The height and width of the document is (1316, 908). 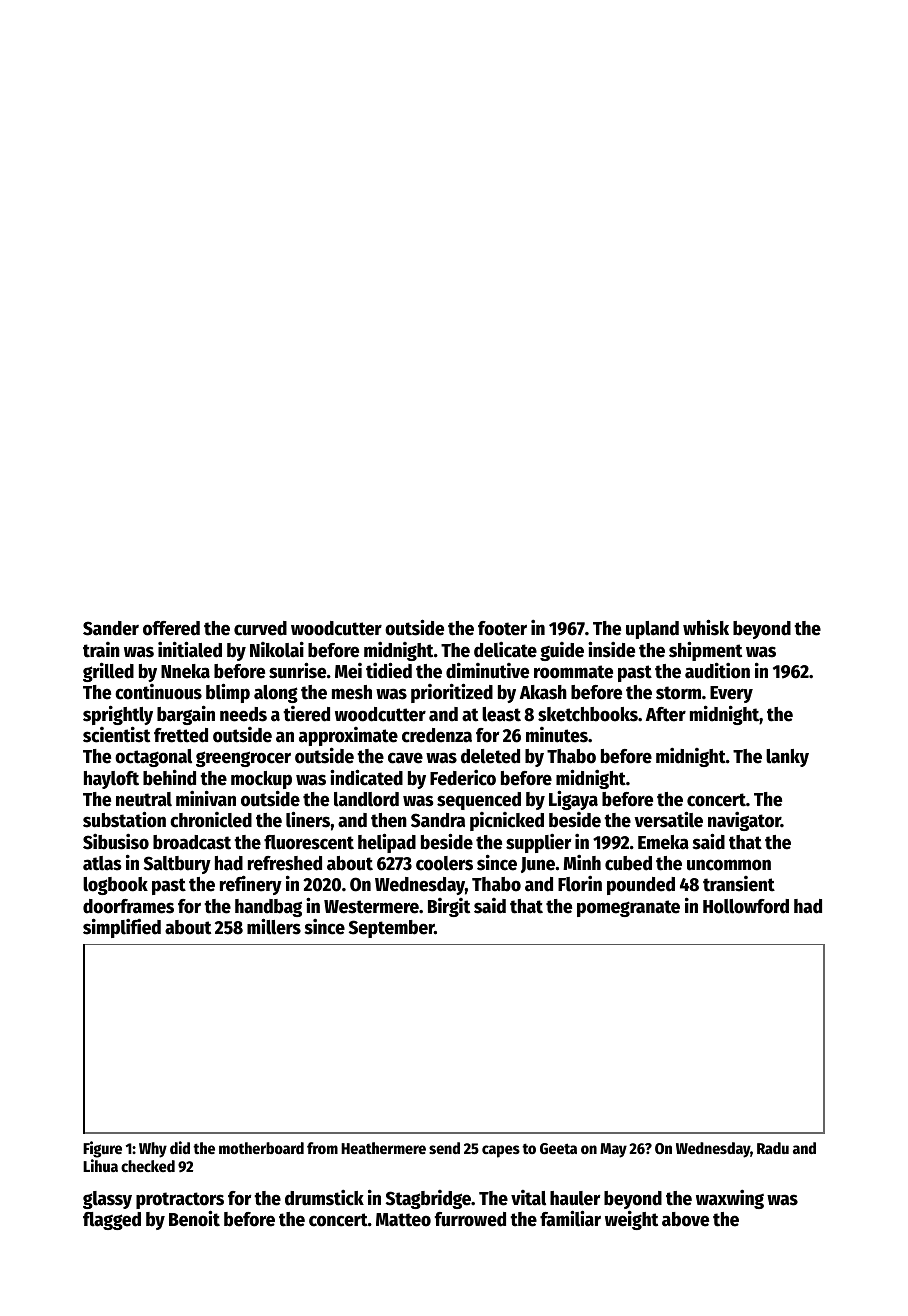 I want to click on motherboard, so click(x=261, y=1148).
